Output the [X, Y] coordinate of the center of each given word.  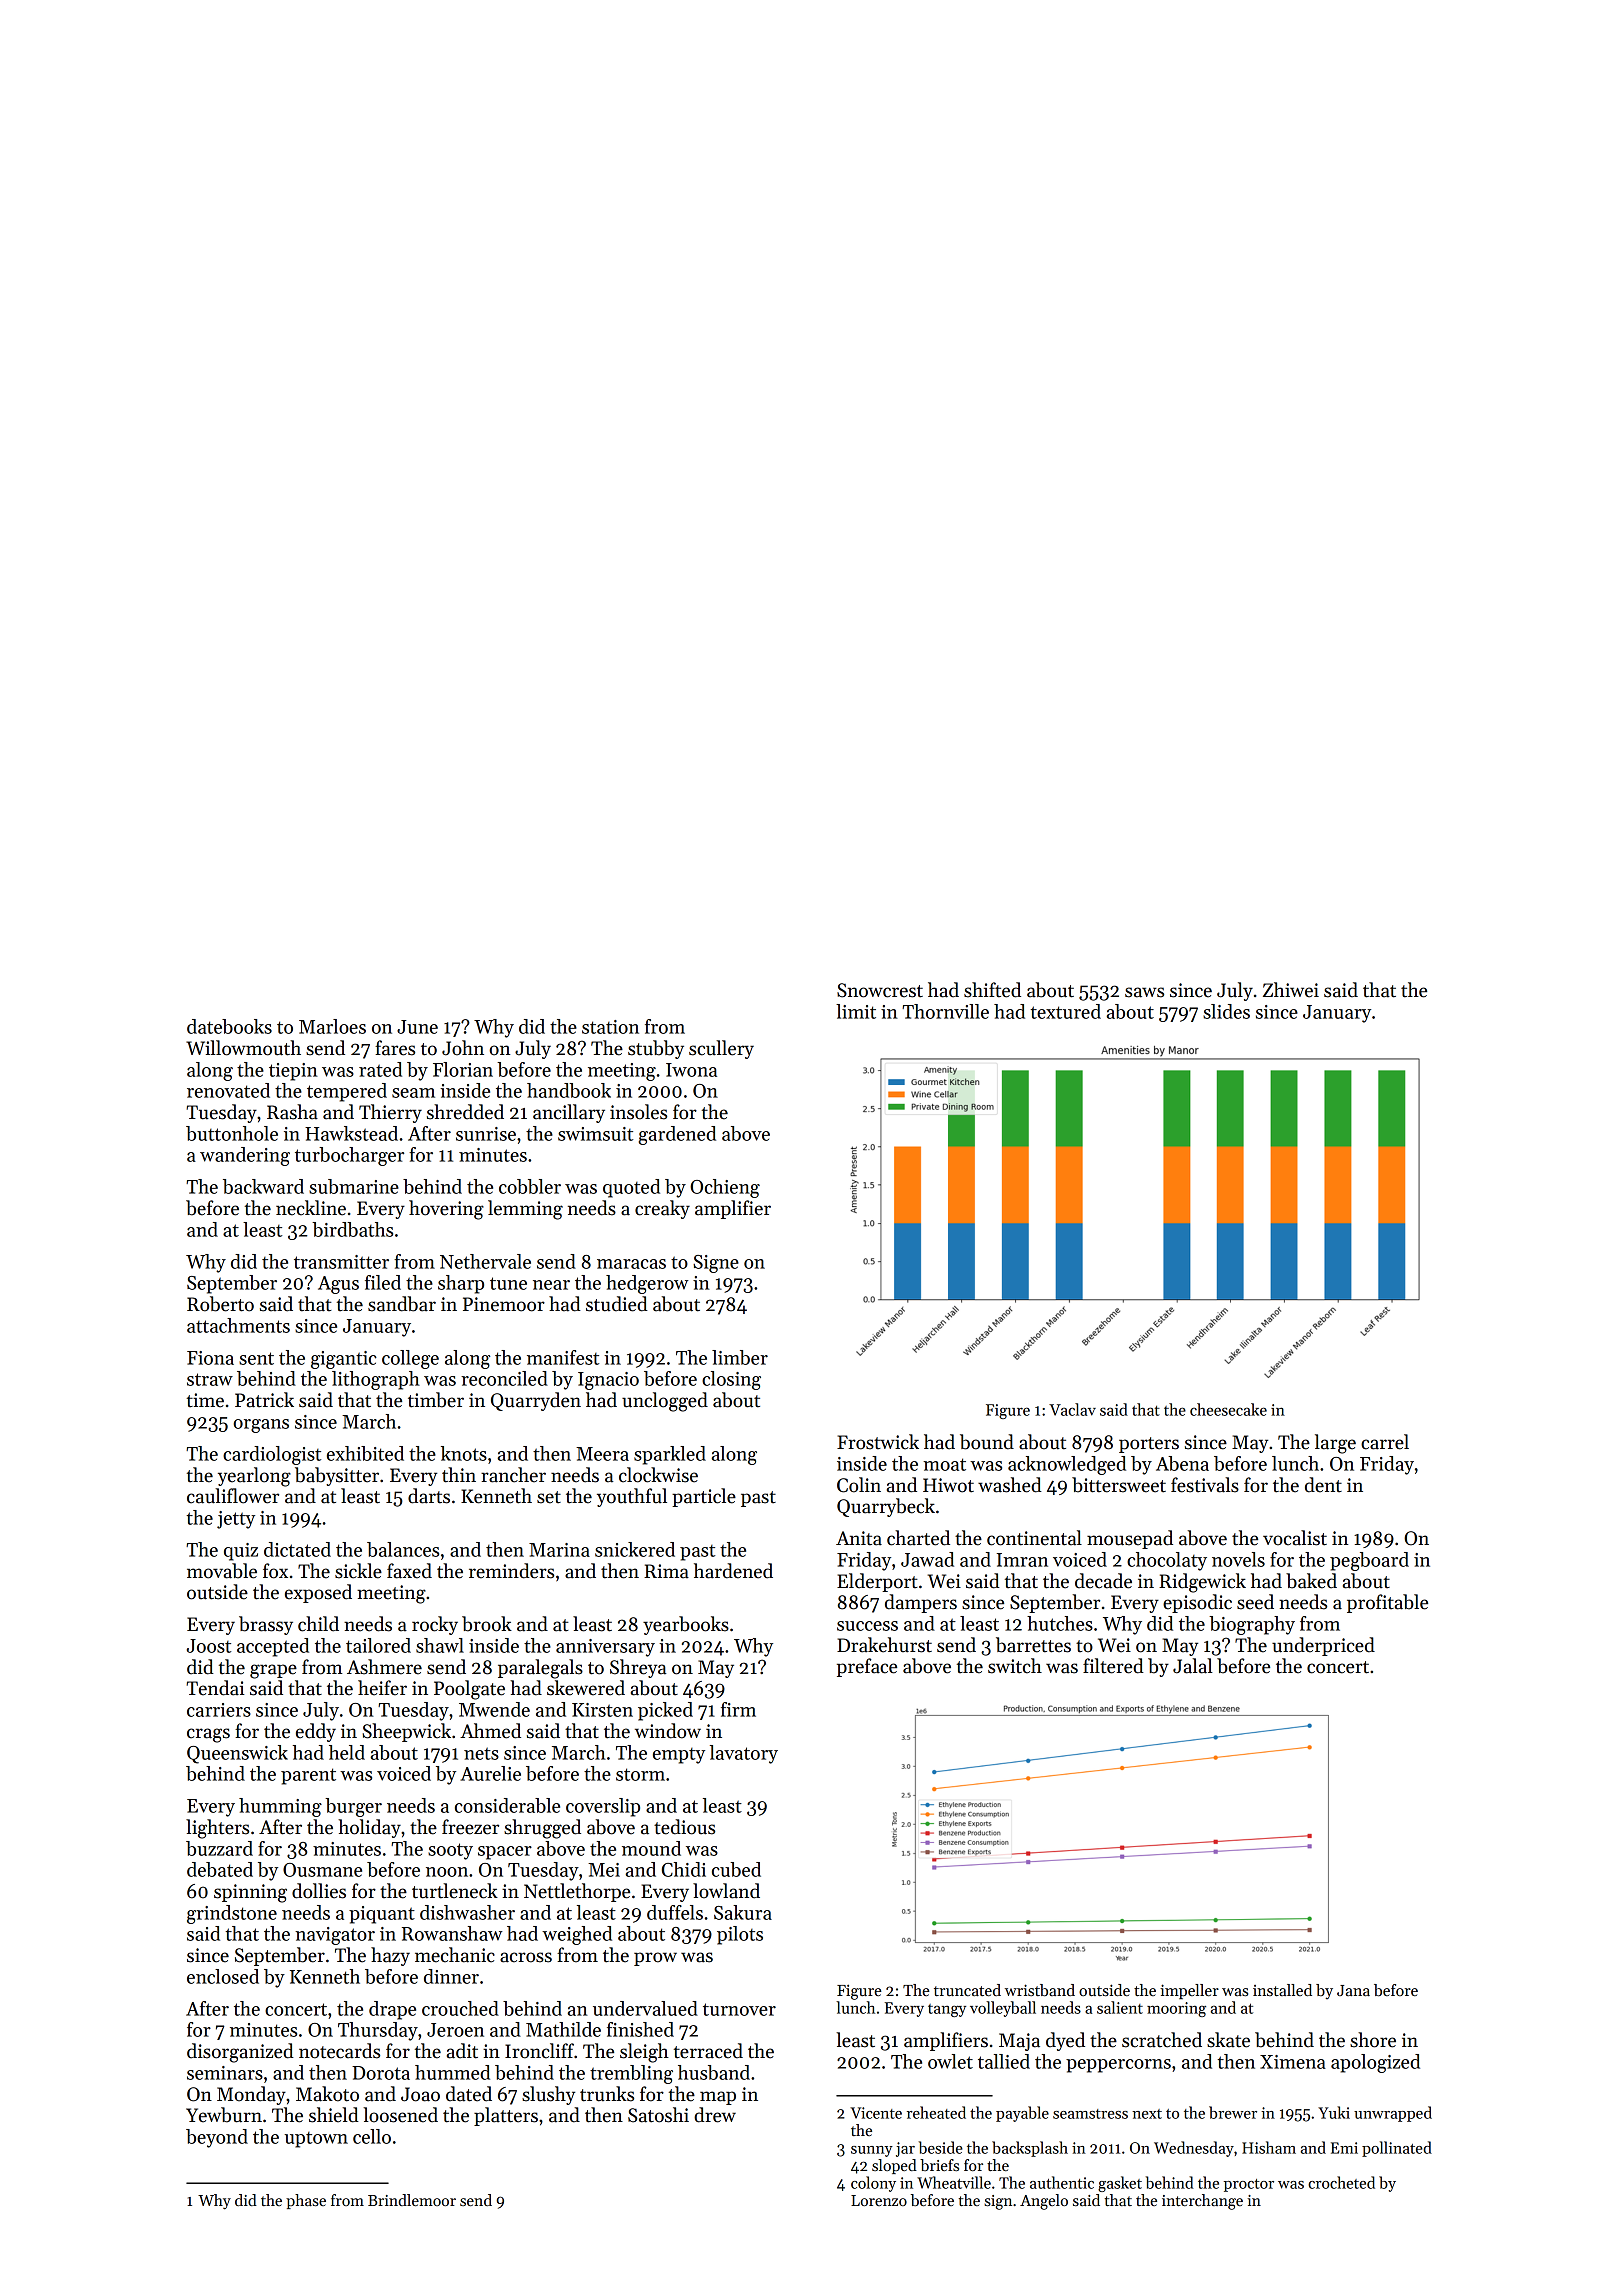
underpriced [1323, 1646]
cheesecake [1228, 1409]
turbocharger [349, 1156]
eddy [316, 1732]
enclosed [223, 1976]
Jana [1353, 1990]
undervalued [645, 2008]
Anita [859, 1538]
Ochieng [725, 1188]
